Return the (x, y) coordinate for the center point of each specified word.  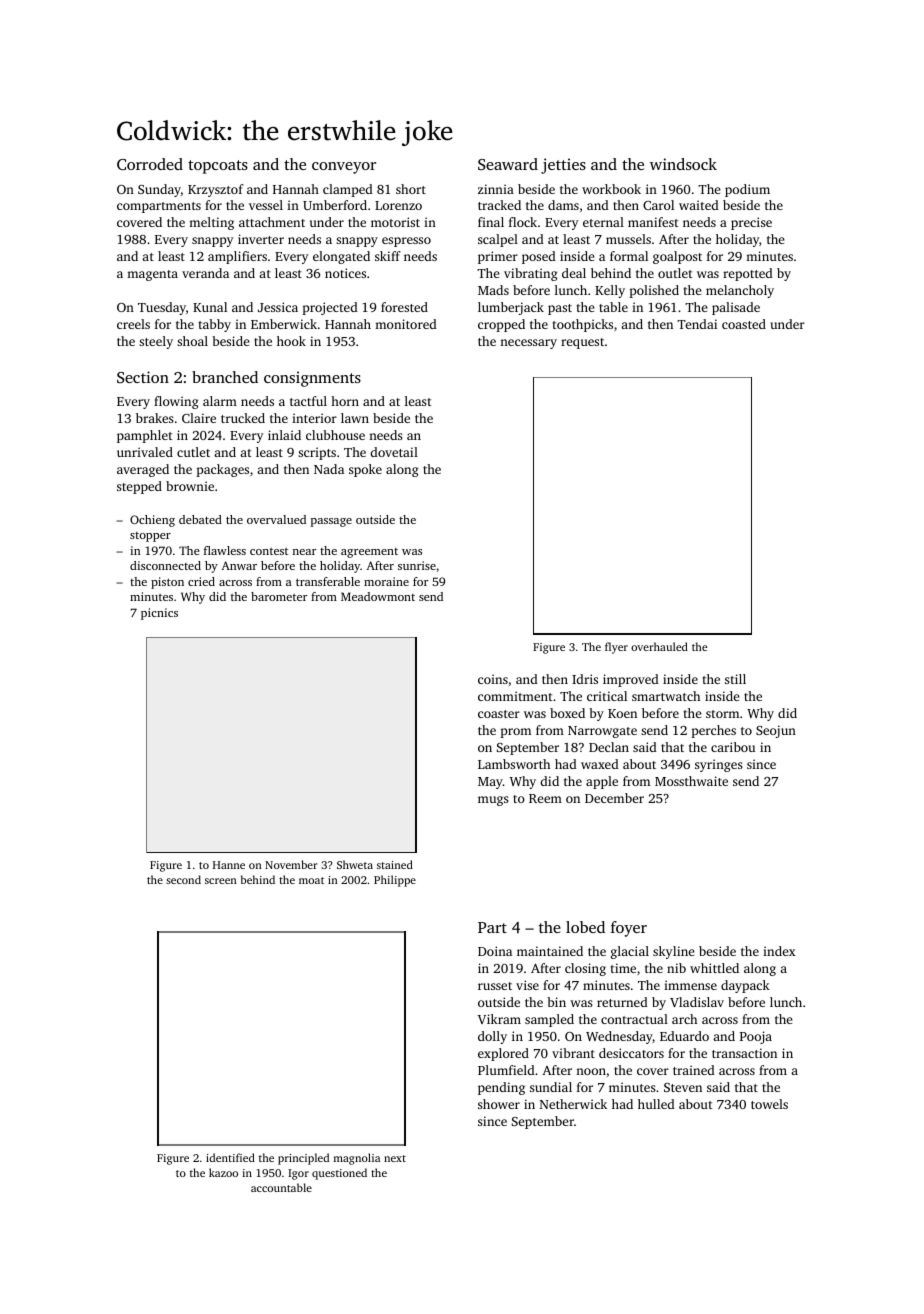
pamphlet (145, 436)
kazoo (223, 1172)
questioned (339, 1174)
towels (769, 1104)
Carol (658, 205)
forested (404, 307)
